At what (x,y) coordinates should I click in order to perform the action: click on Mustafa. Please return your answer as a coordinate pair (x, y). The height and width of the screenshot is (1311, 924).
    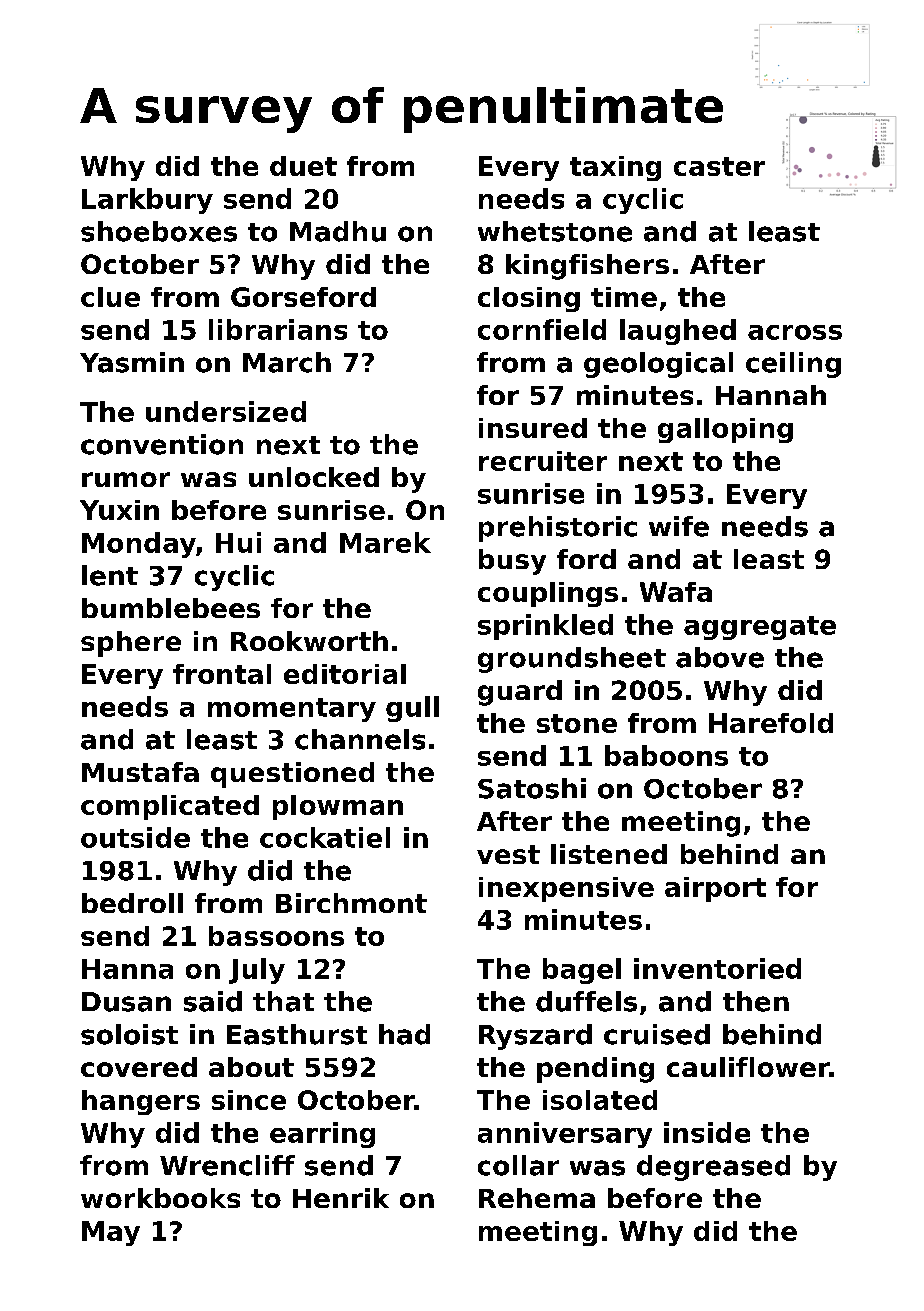
    Looking at the image, I should click on (140, 772).
